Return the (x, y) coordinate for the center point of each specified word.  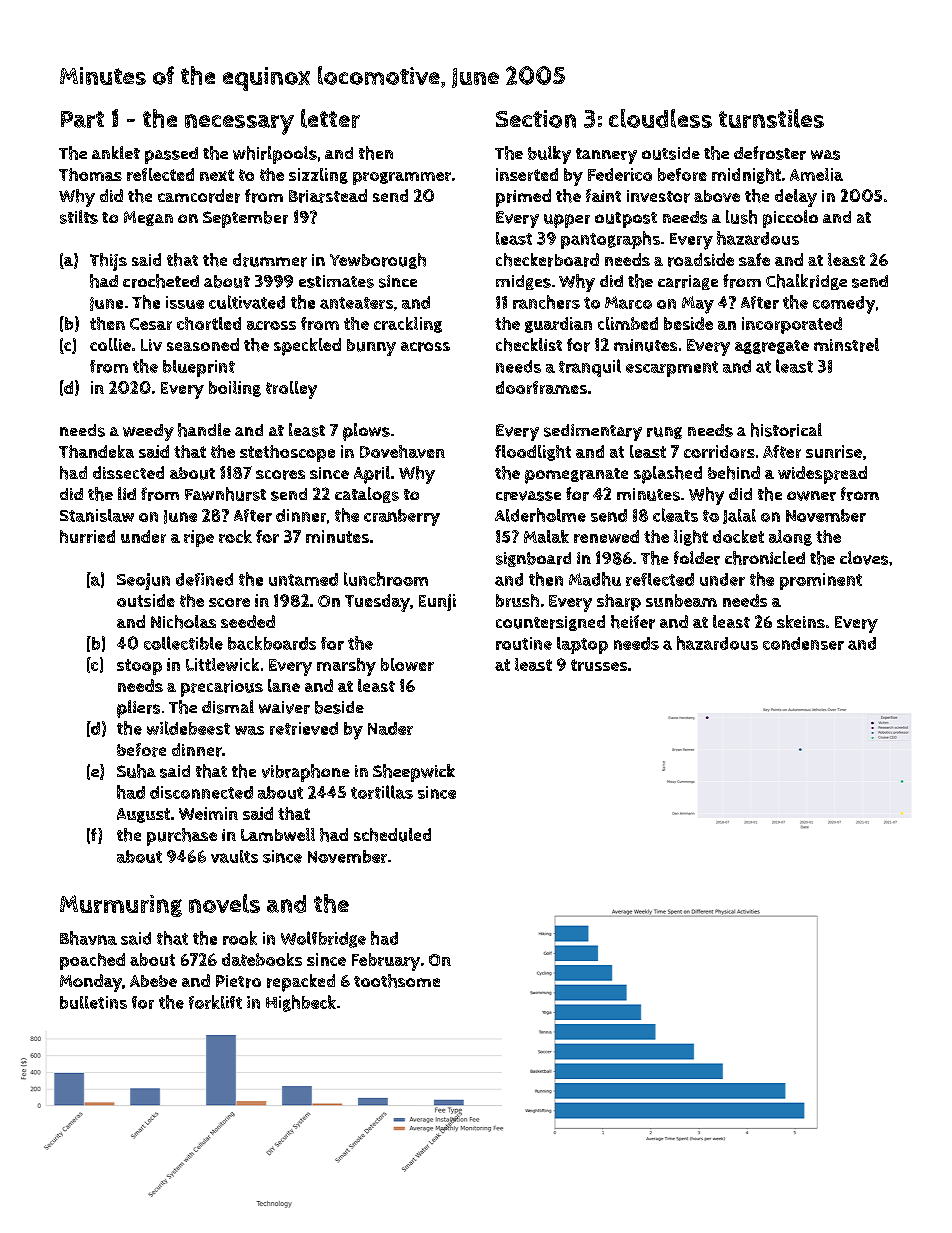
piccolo (790, 219)
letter (330, 118)
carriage (688, 282)
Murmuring (121, 906)
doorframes (541, 387)
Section (536, 119)
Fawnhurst (225, 494)
